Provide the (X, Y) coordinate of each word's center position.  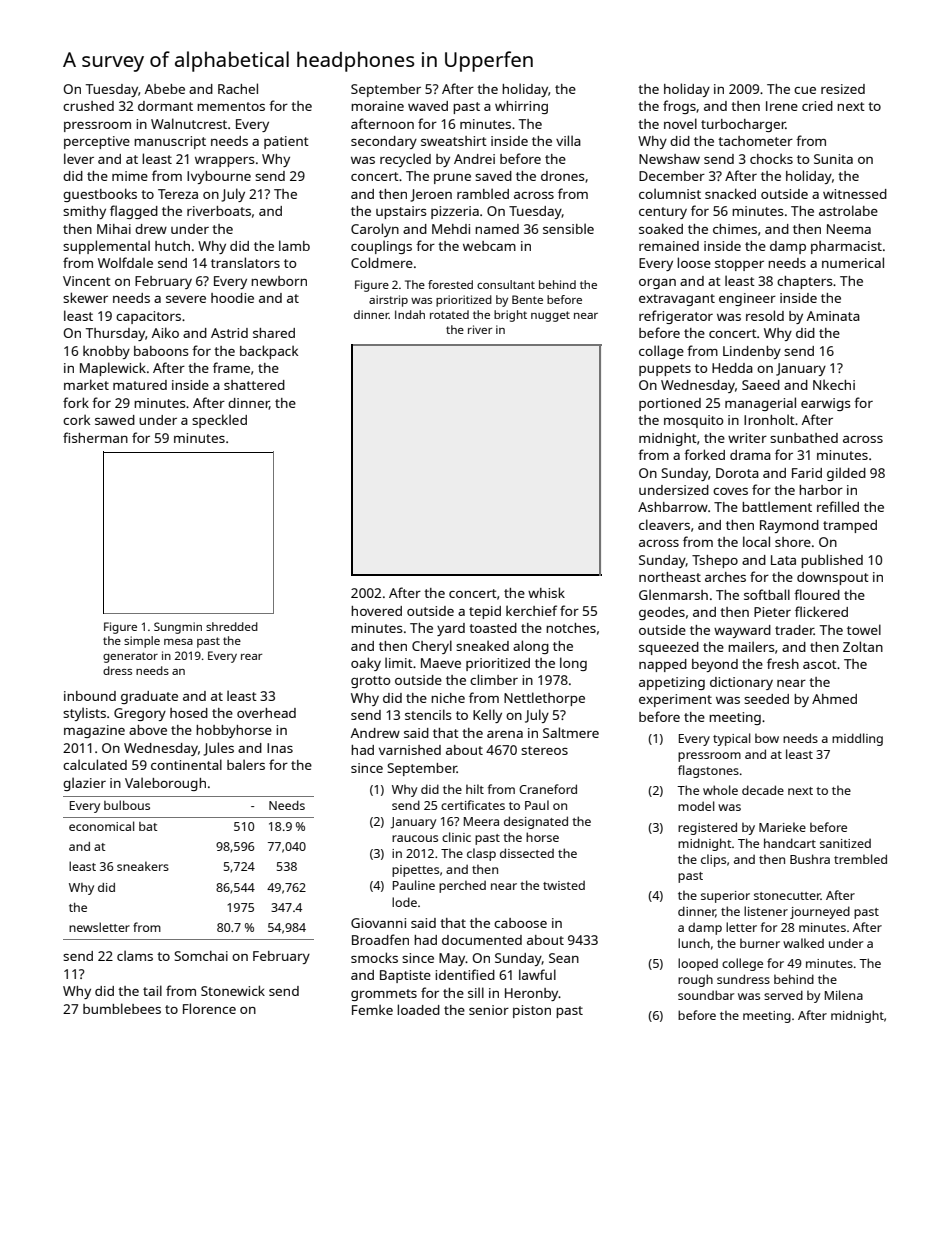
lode (404, 902)
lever (79, 158)
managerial (760, 404)
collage (661, 352)
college (742, 964)
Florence (209, 1008)
